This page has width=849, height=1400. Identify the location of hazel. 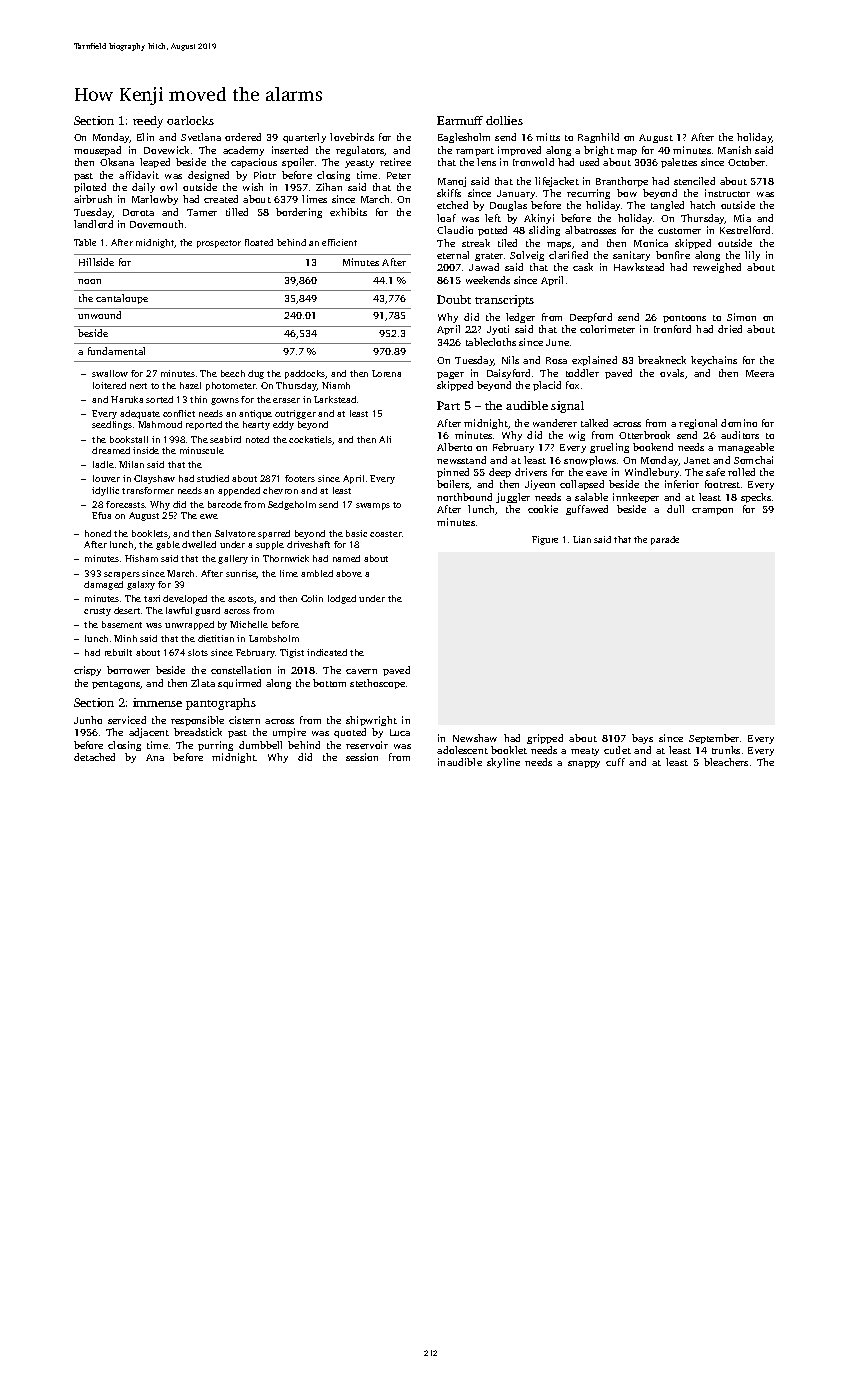
(190, 385).
